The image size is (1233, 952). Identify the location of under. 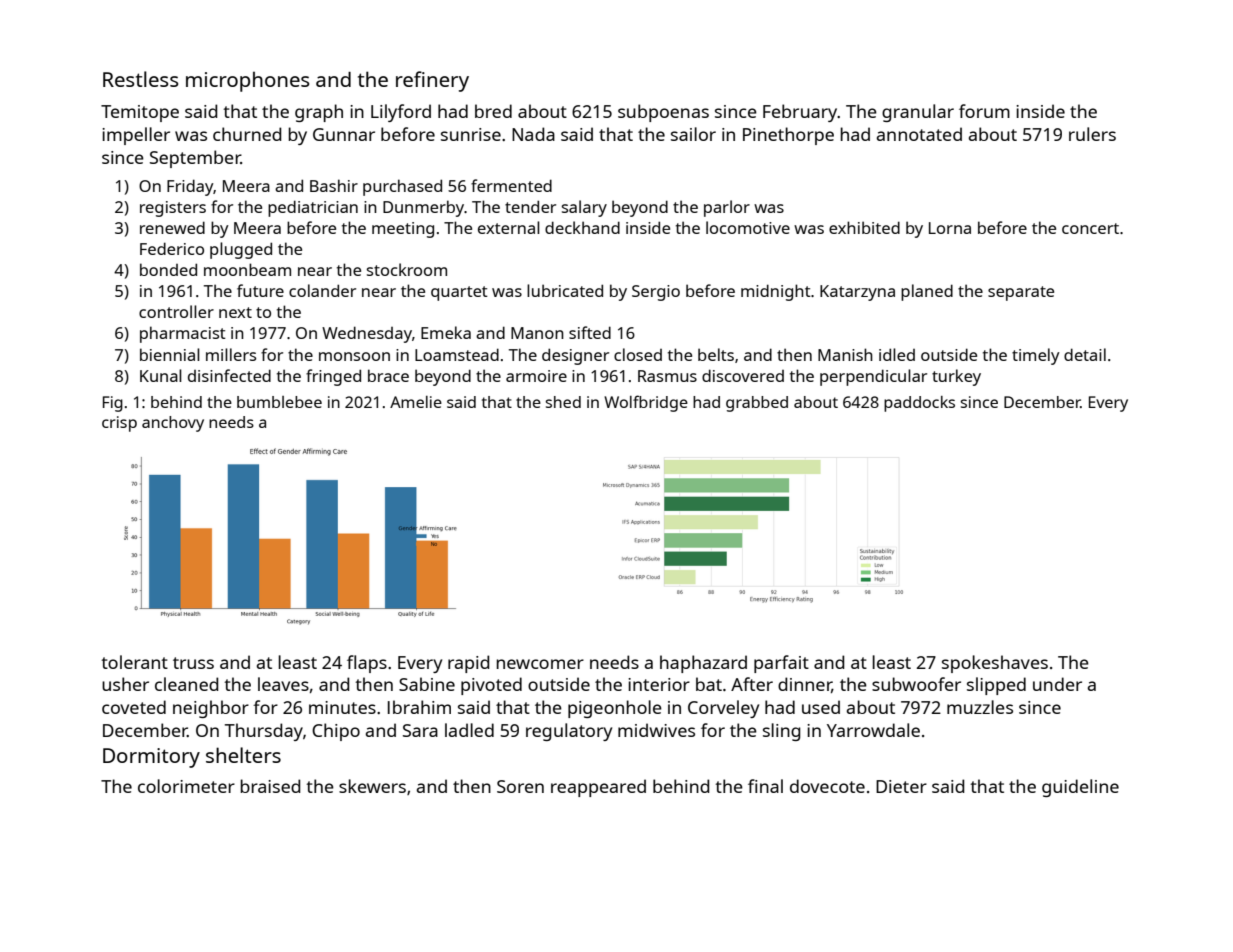
(1057, 684).
